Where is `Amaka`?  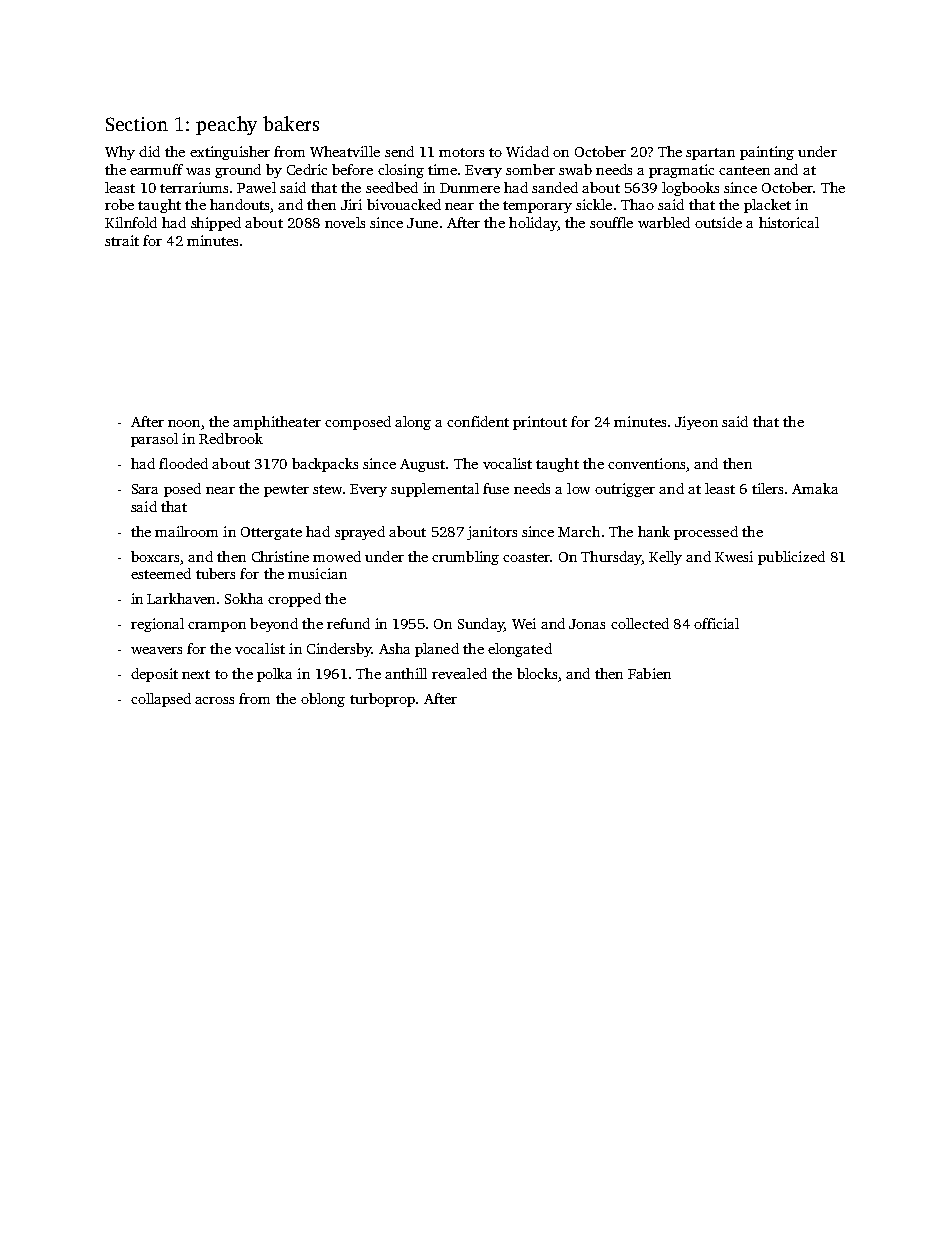 Amaka is located at coordinates (815, 488).
